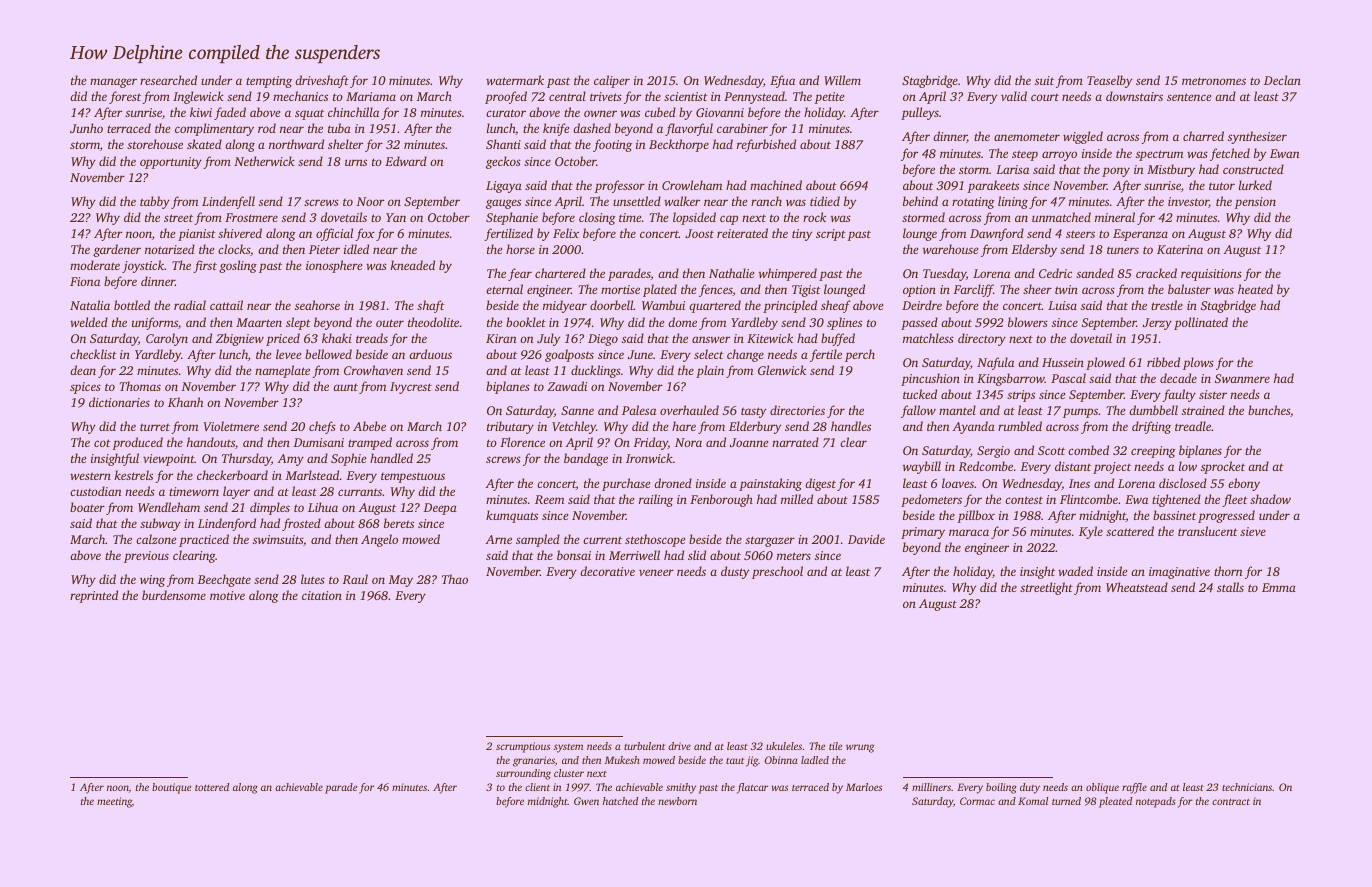  What do you see at coordinates (212, 787) in the screenshot?
I see `tottered` at bounding box center [212, 787].
